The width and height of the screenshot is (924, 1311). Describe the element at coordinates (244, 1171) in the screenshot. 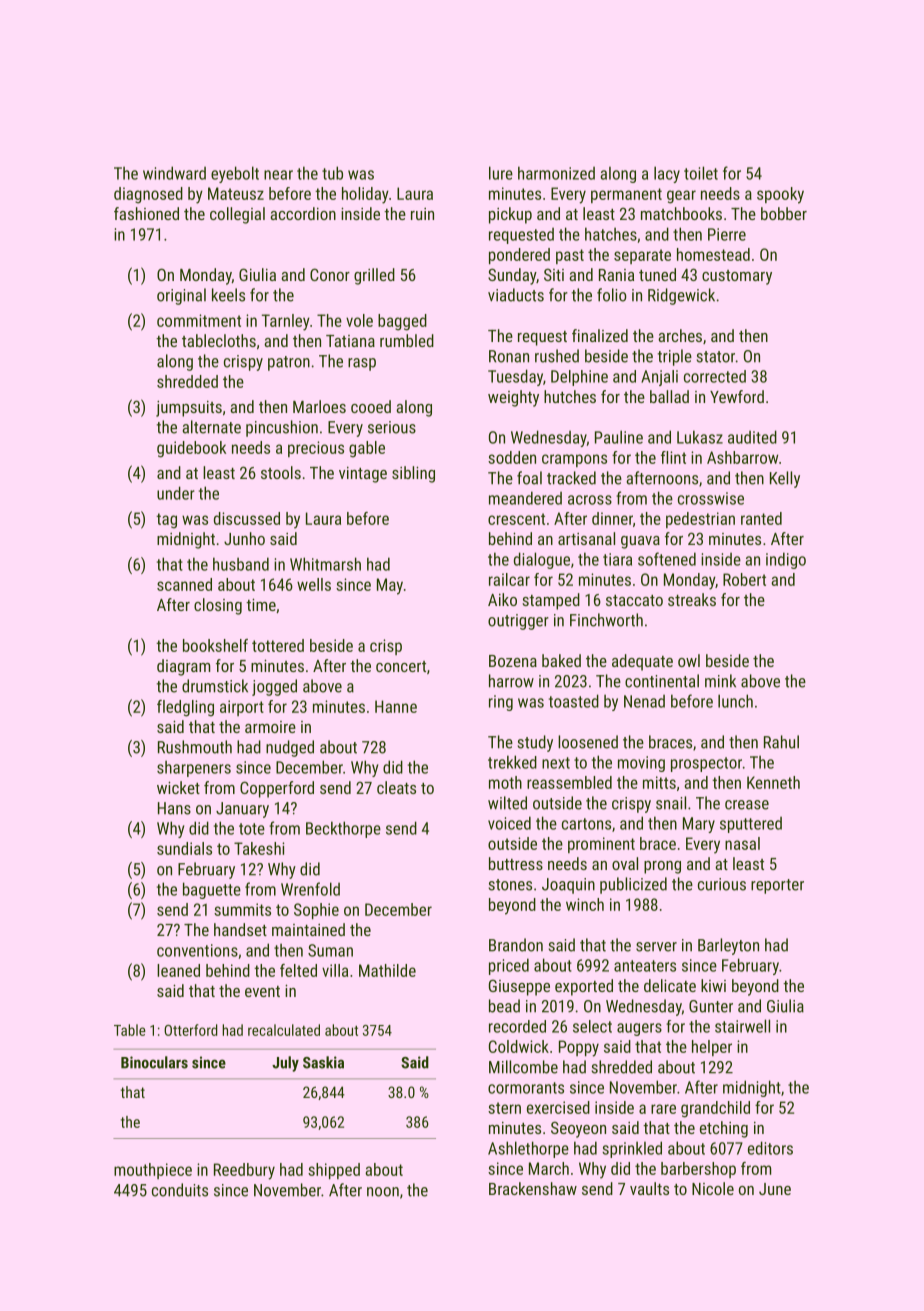

I see `Reedbury` at that location.
